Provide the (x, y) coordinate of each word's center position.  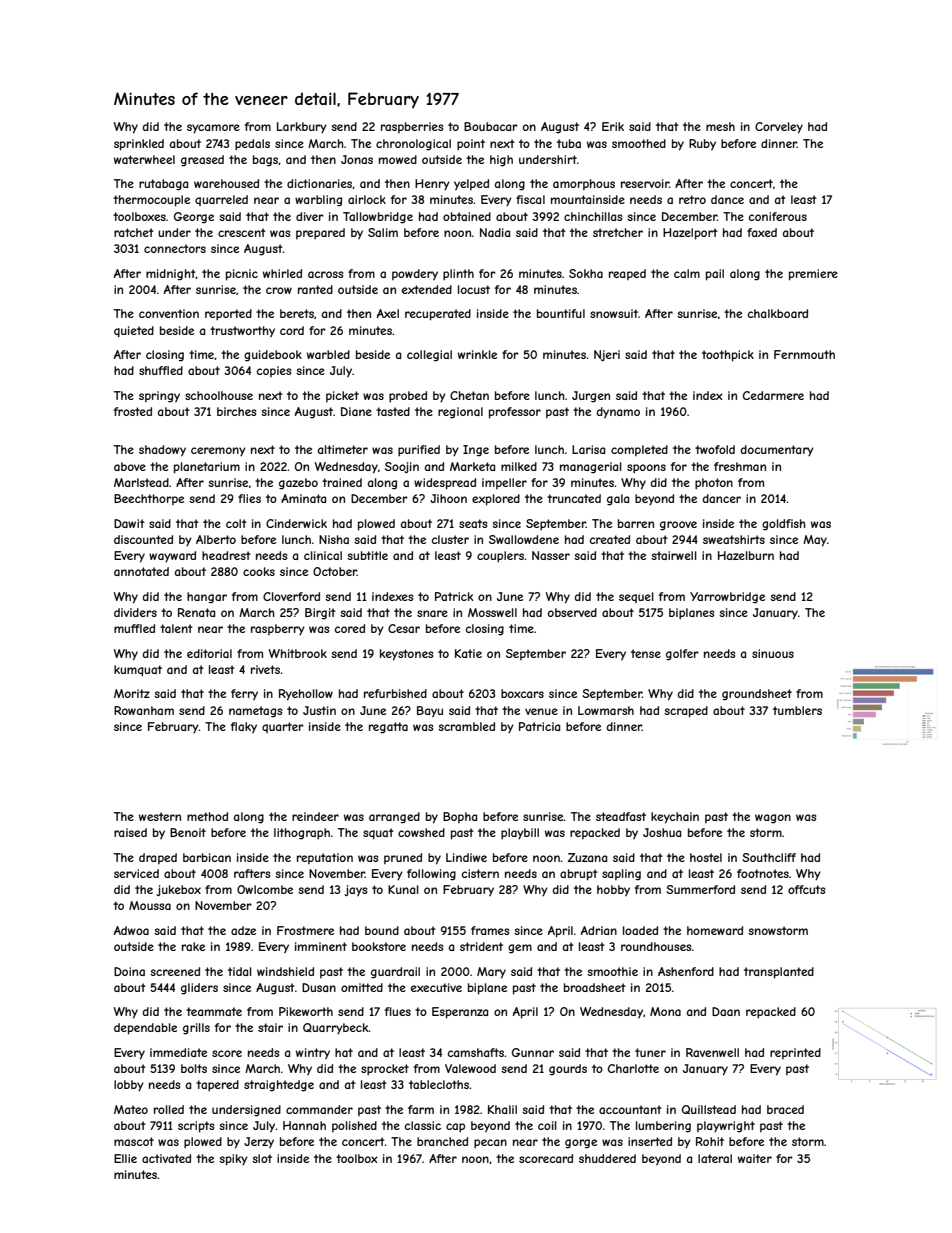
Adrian (599, 930)
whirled (282, 273)
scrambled (466, 726)
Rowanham (144, 710)
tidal (240, 971)
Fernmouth (804, 354)
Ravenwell (712, 1052)
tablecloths (439, 1084)
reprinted (795, 1053)
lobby (129, 1086)
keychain (675, 818)
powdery (415, 274)
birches (236, 411)
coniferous (778, 216)
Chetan (469, 395)
